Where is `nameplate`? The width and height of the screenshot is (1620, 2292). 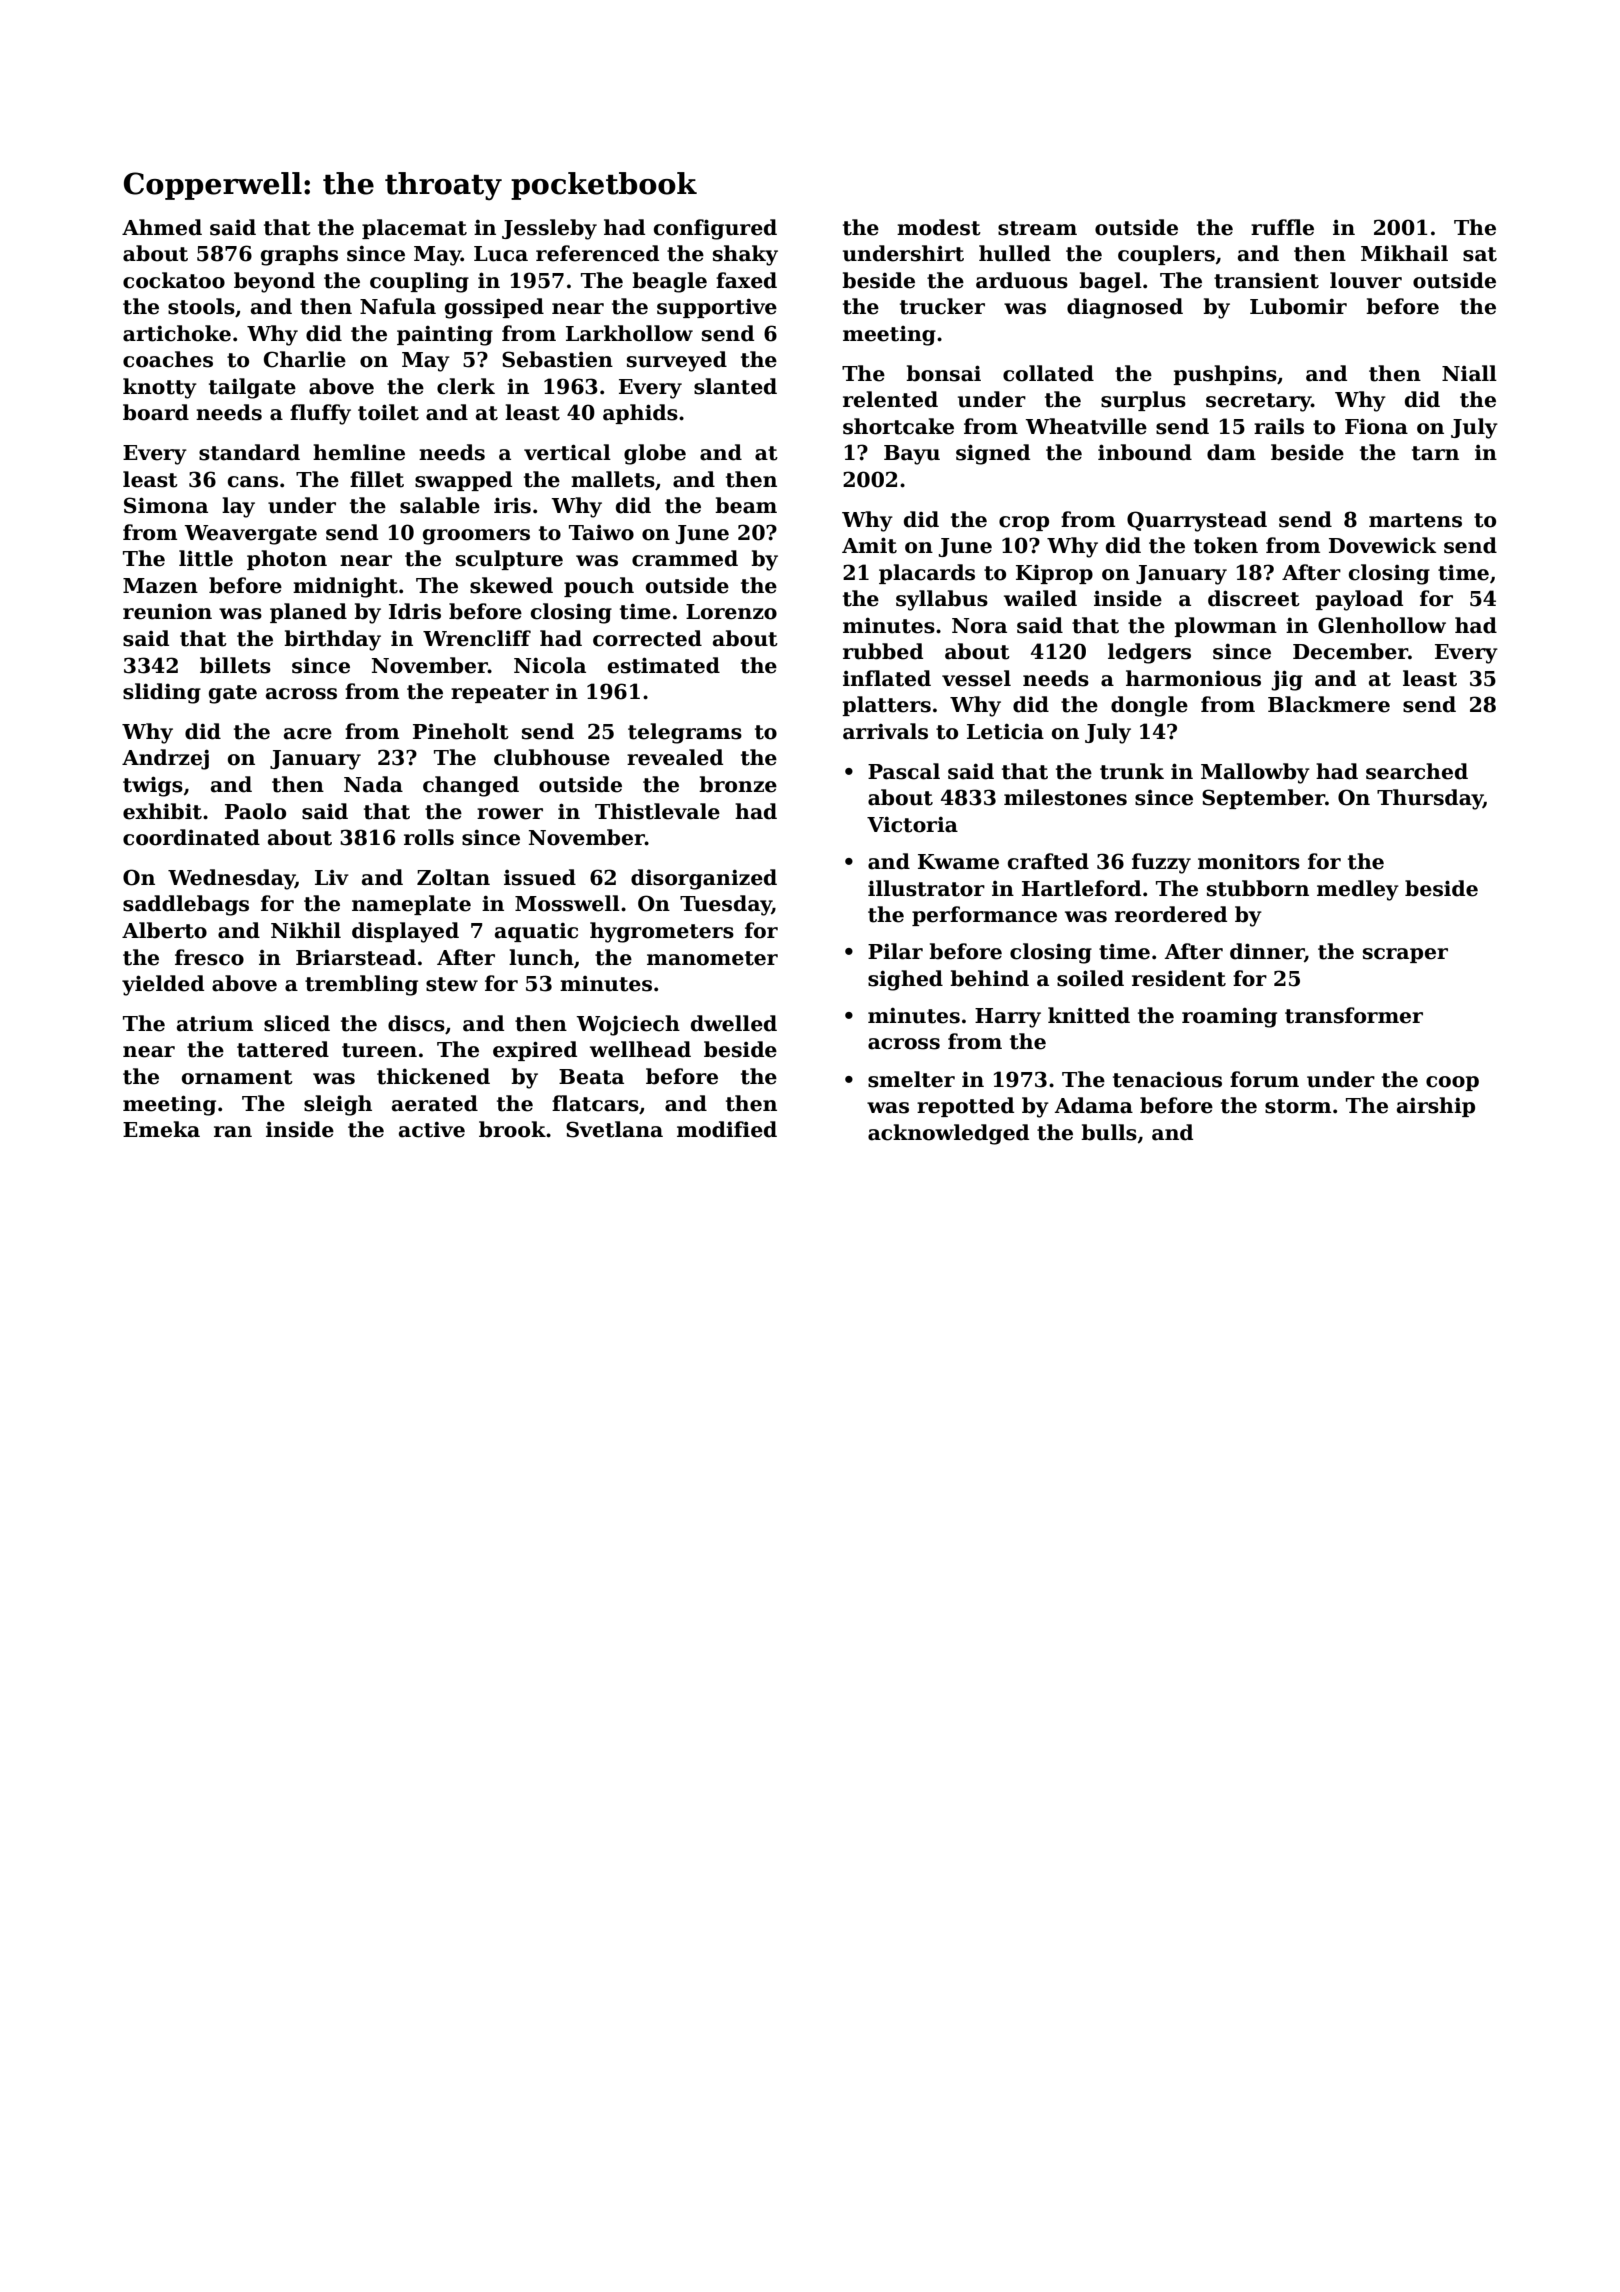 nameplate is located at coordinates (411, 905).
